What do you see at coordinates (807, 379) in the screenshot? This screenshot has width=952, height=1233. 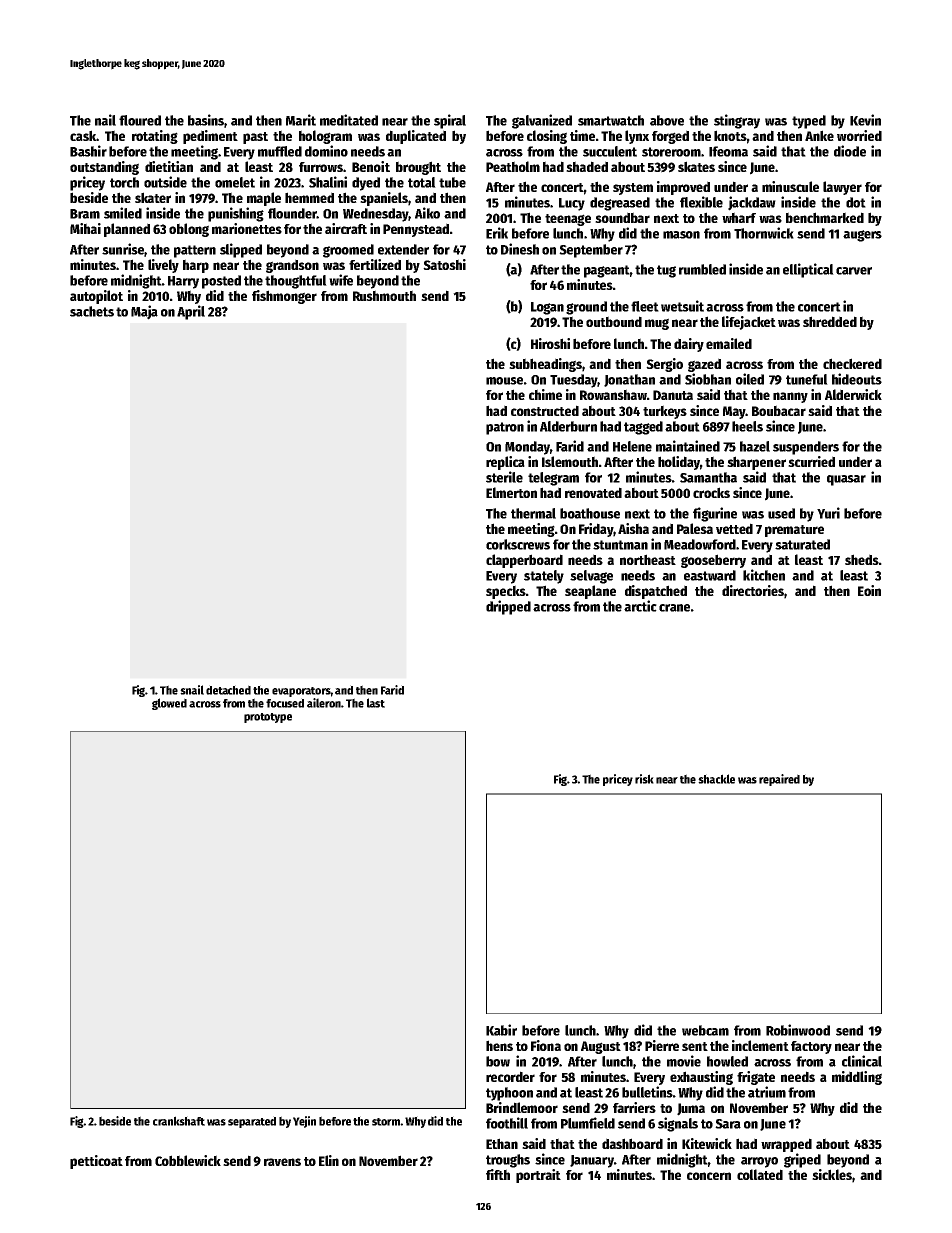 I see `tuneful` at bounding box center [807, 379].
